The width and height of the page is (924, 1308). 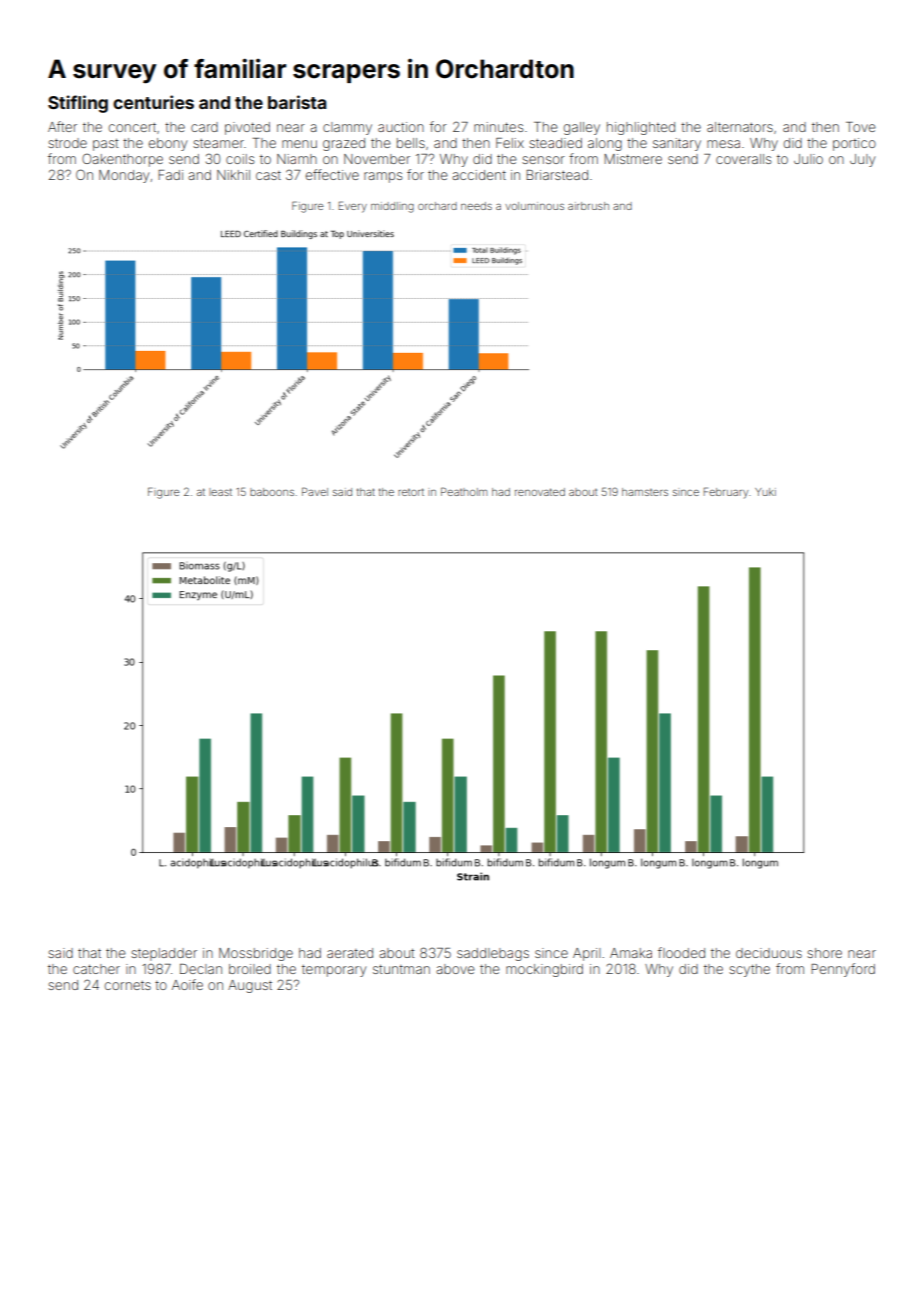 I want to click on Peatholm, so click(x=464, y=491).
